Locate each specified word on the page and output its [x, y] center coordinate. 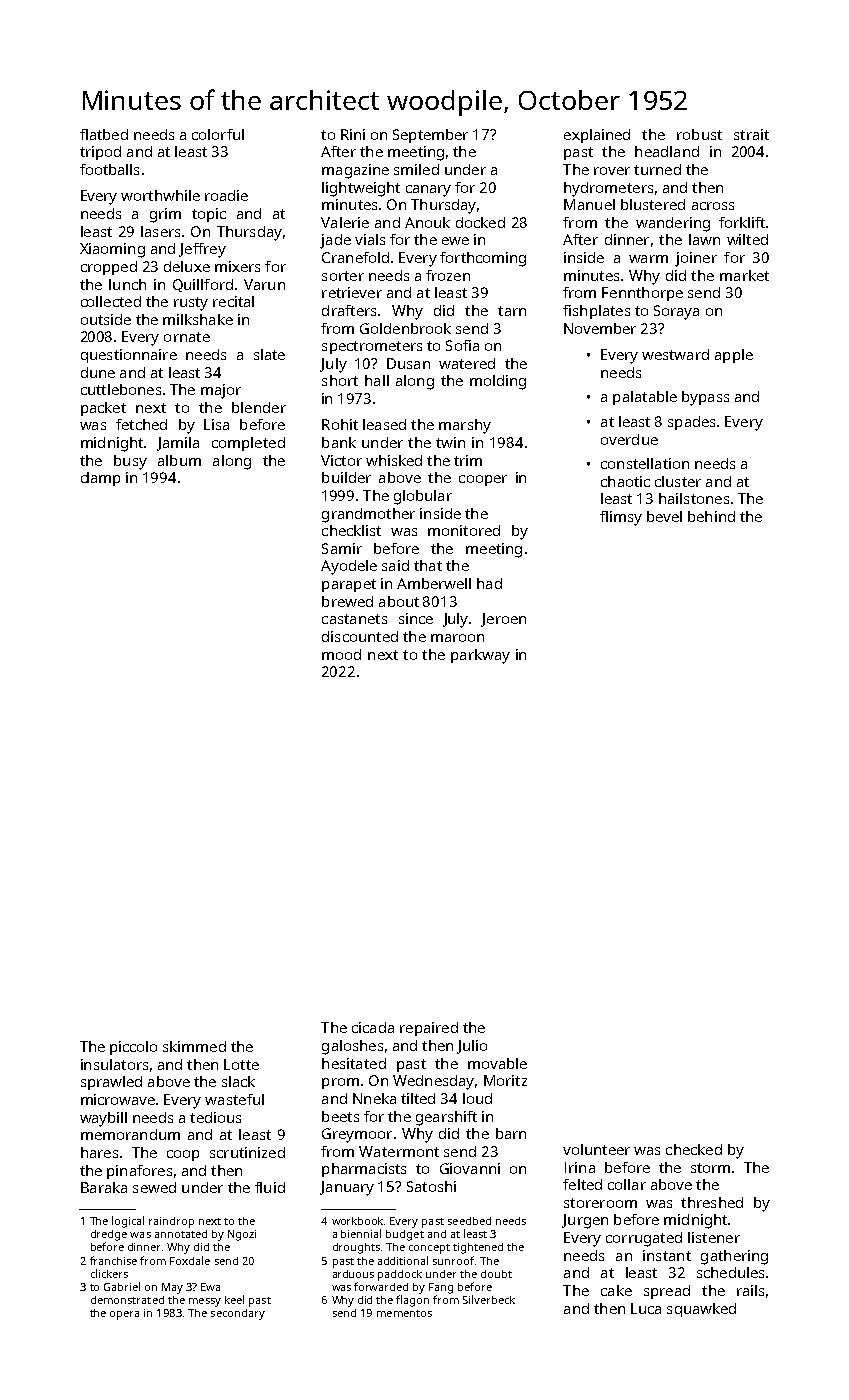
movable [497, 1063]
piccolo [133, 1048]
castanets [354, 619]
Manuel [589, 204]
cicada [373, 1027]
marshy [465, 426]
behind [711, 516]
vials [370, 239]
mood [341, 654]
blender [259, 407]
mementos [404, 1313]
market [744, 275]
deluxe [187, 266]
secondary [238, 1314]
